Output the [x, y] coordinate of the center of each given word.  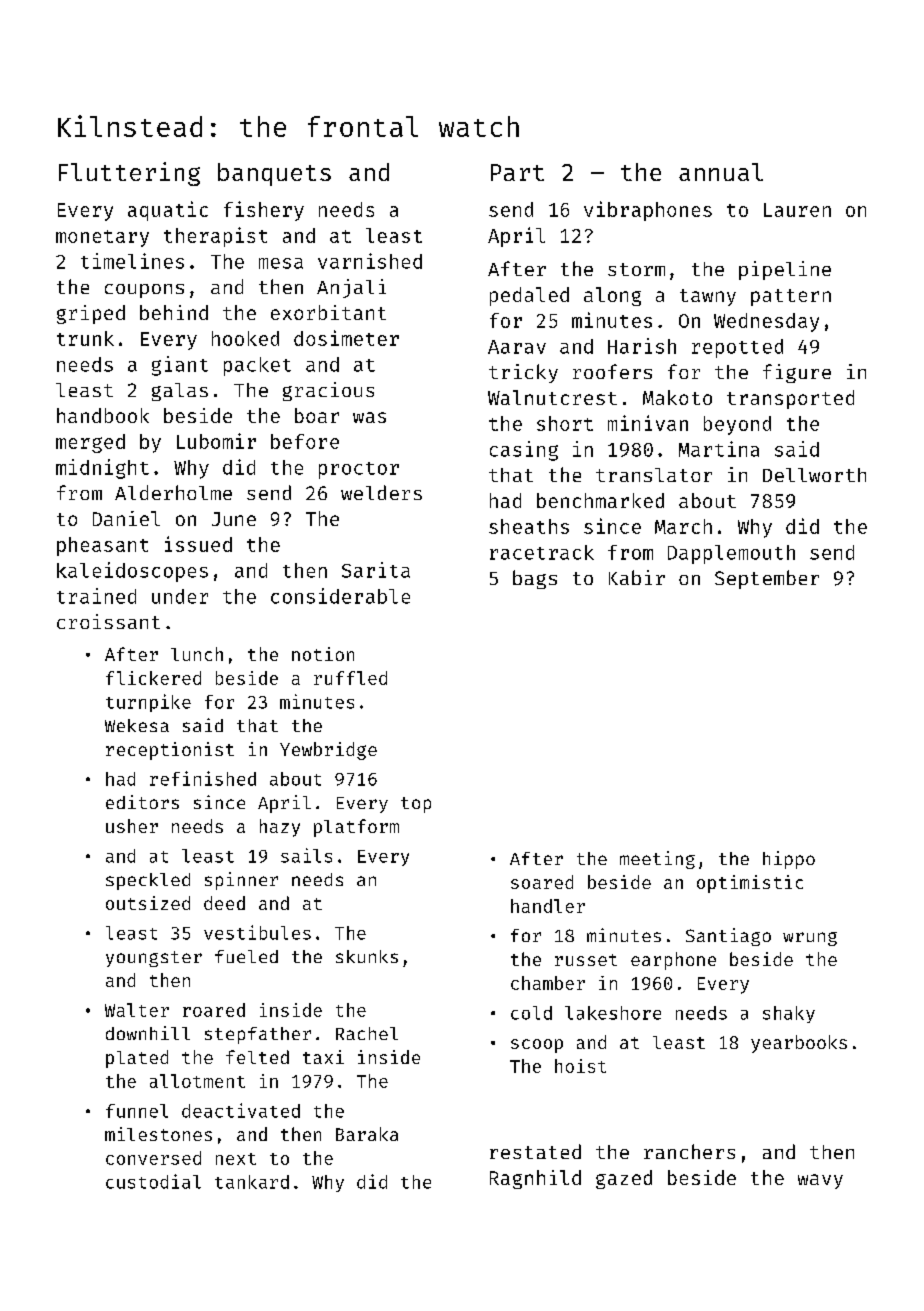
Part [517, 172]
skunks [367, 956]
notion [323, 654]
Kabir [637, 577]
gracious [328, 391]
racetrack [542, 552]
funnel [137, 1111]
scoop [537, 1046]
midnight [102, 469]
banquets [274, 174]
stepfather [258, 1035]
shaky [789, 1014]
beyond [737, 425]
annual [721, 172]
